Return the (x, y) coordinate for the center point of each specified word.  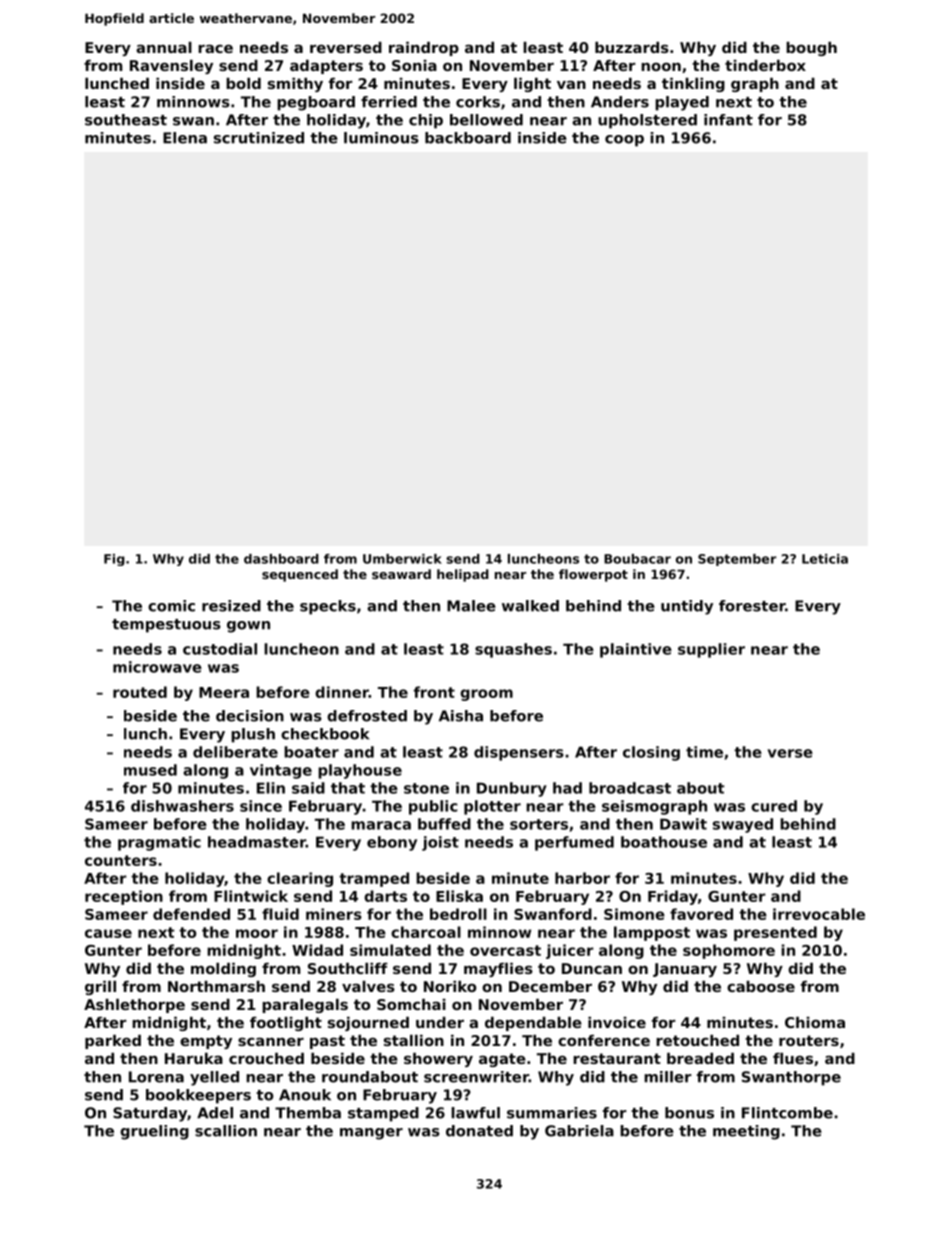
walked (530, 606)
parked (113, 1042)
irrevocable (819, 914)
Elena (185, 138)
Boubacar (637, 559)
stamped (383, 1114)
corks (478, 102)
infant (728, 120)
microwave (157, 667)
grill (100, 988)
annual (164, 47)
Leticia (825, 559)
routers (809, 1040)
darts (385, 896)
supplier (711, 650)
